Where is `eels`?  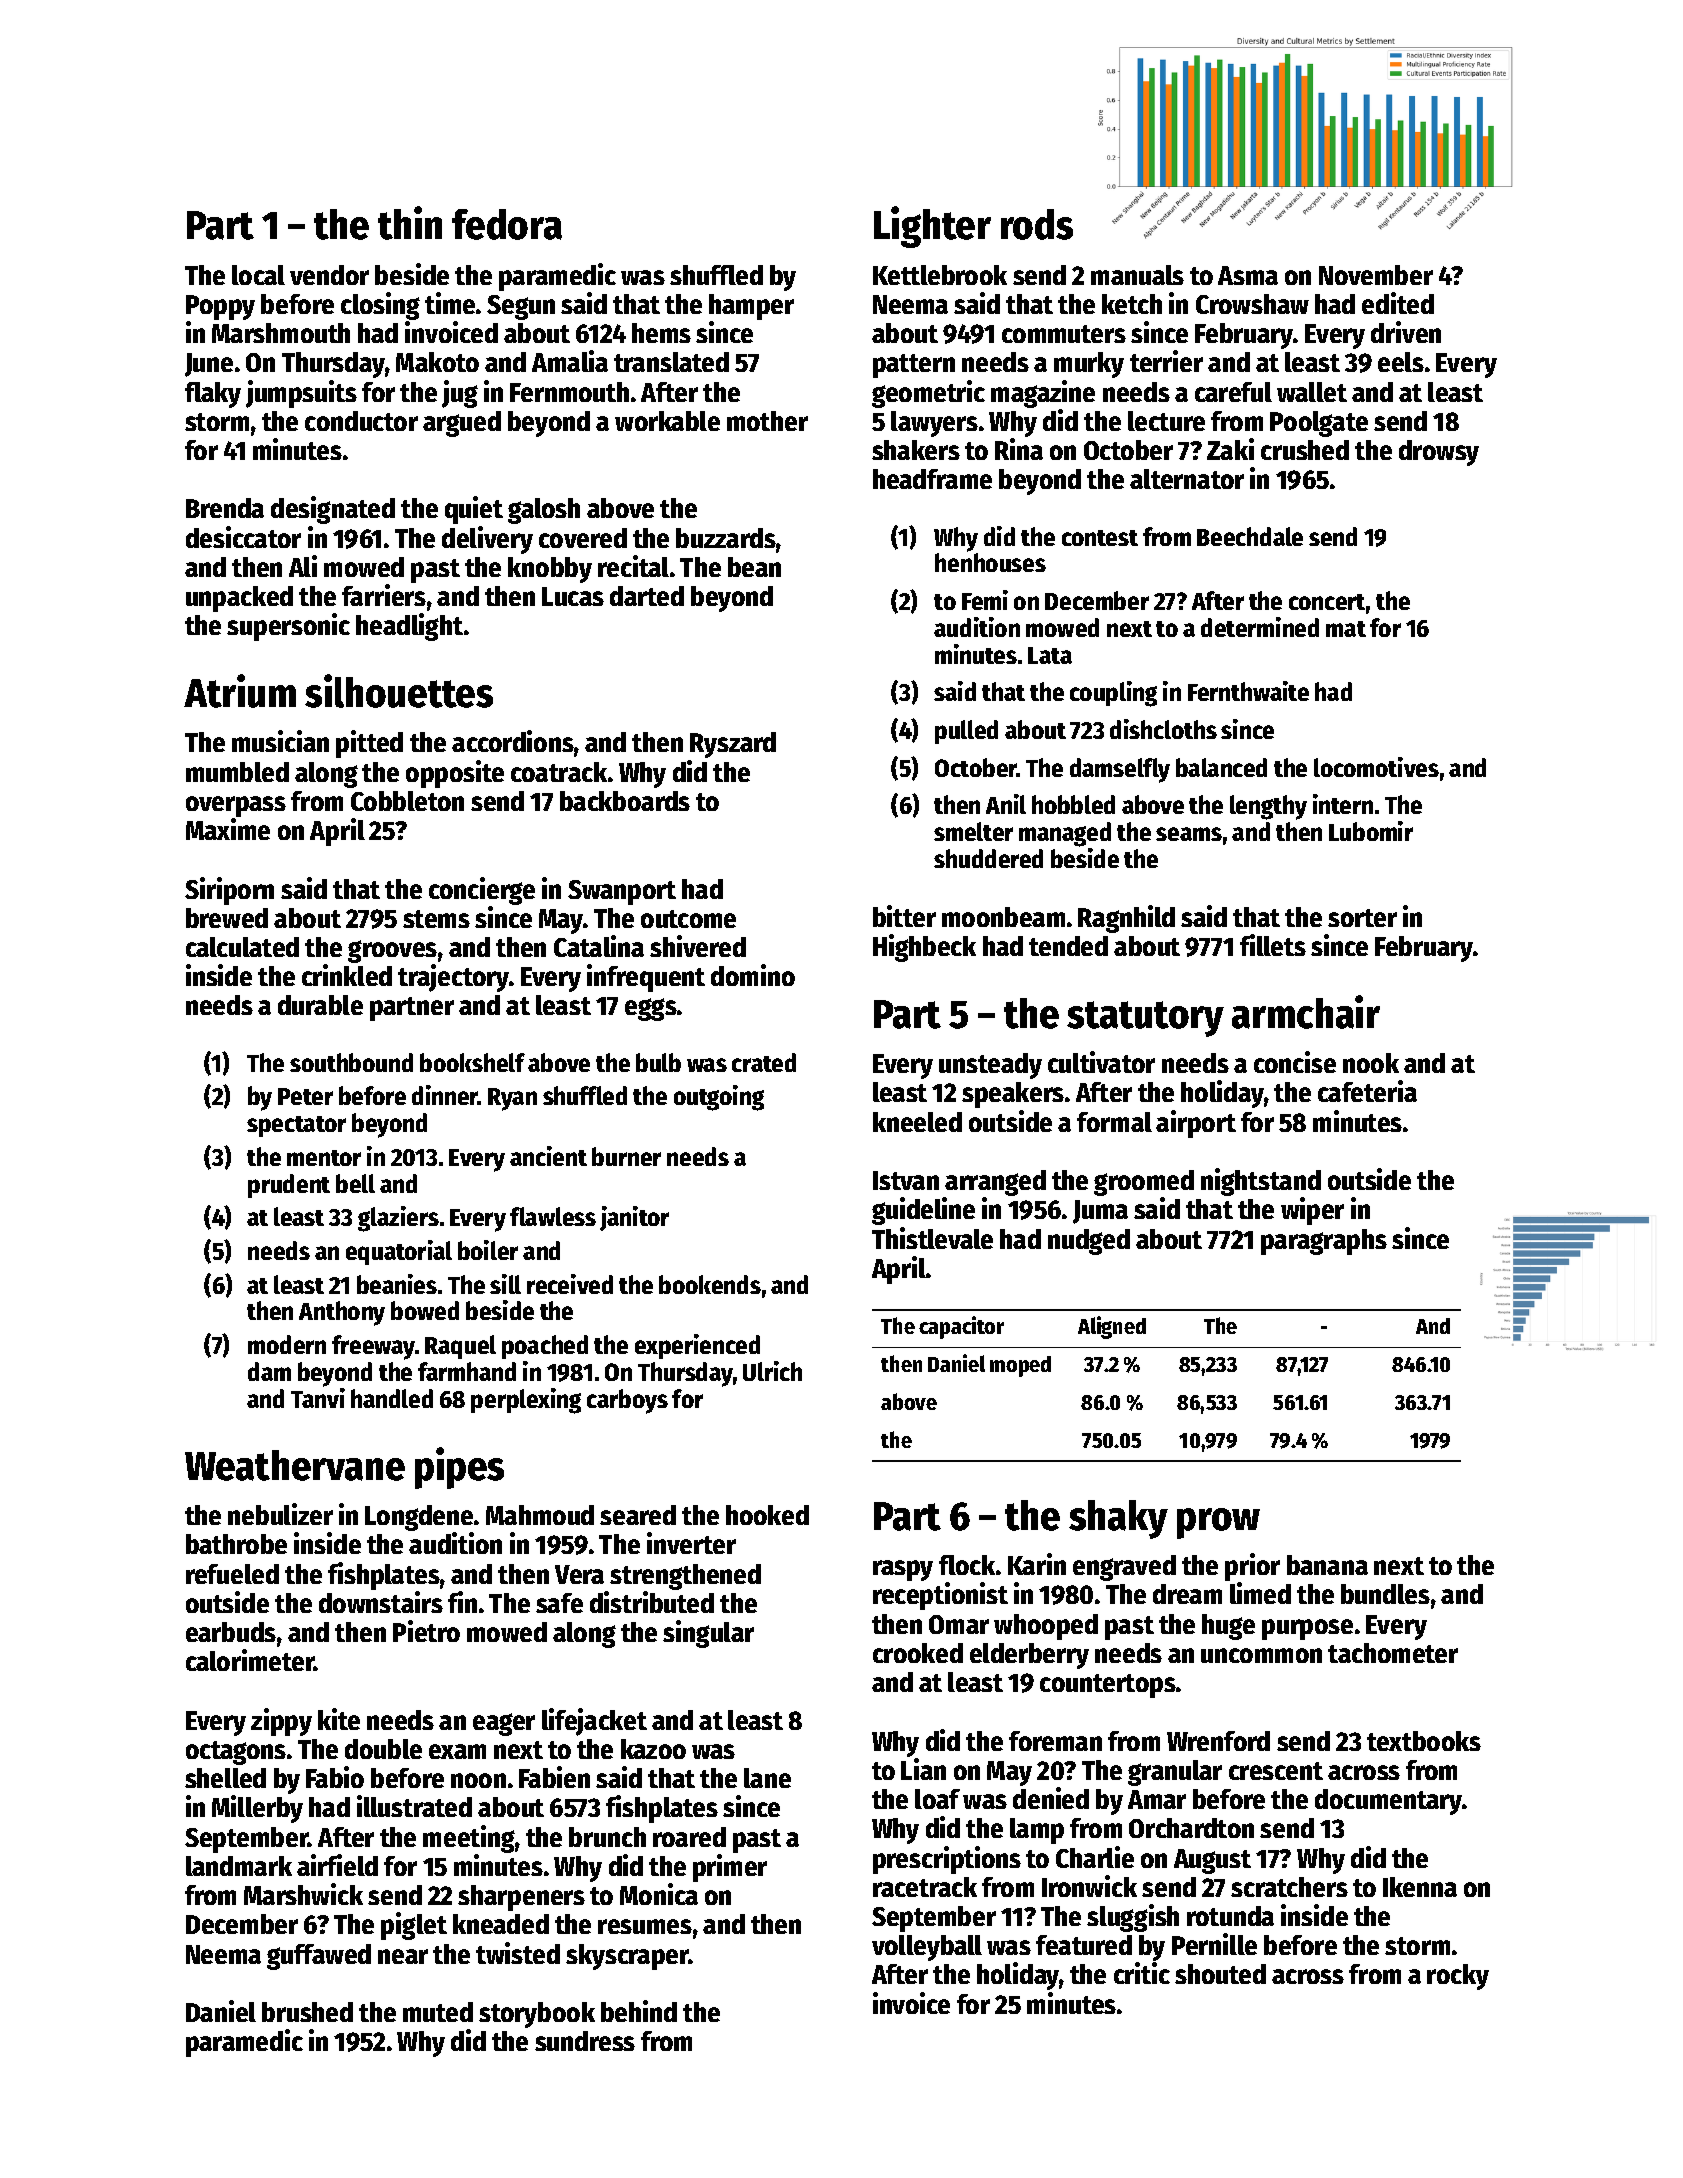 eels is located at coordinates (1401, 362).
